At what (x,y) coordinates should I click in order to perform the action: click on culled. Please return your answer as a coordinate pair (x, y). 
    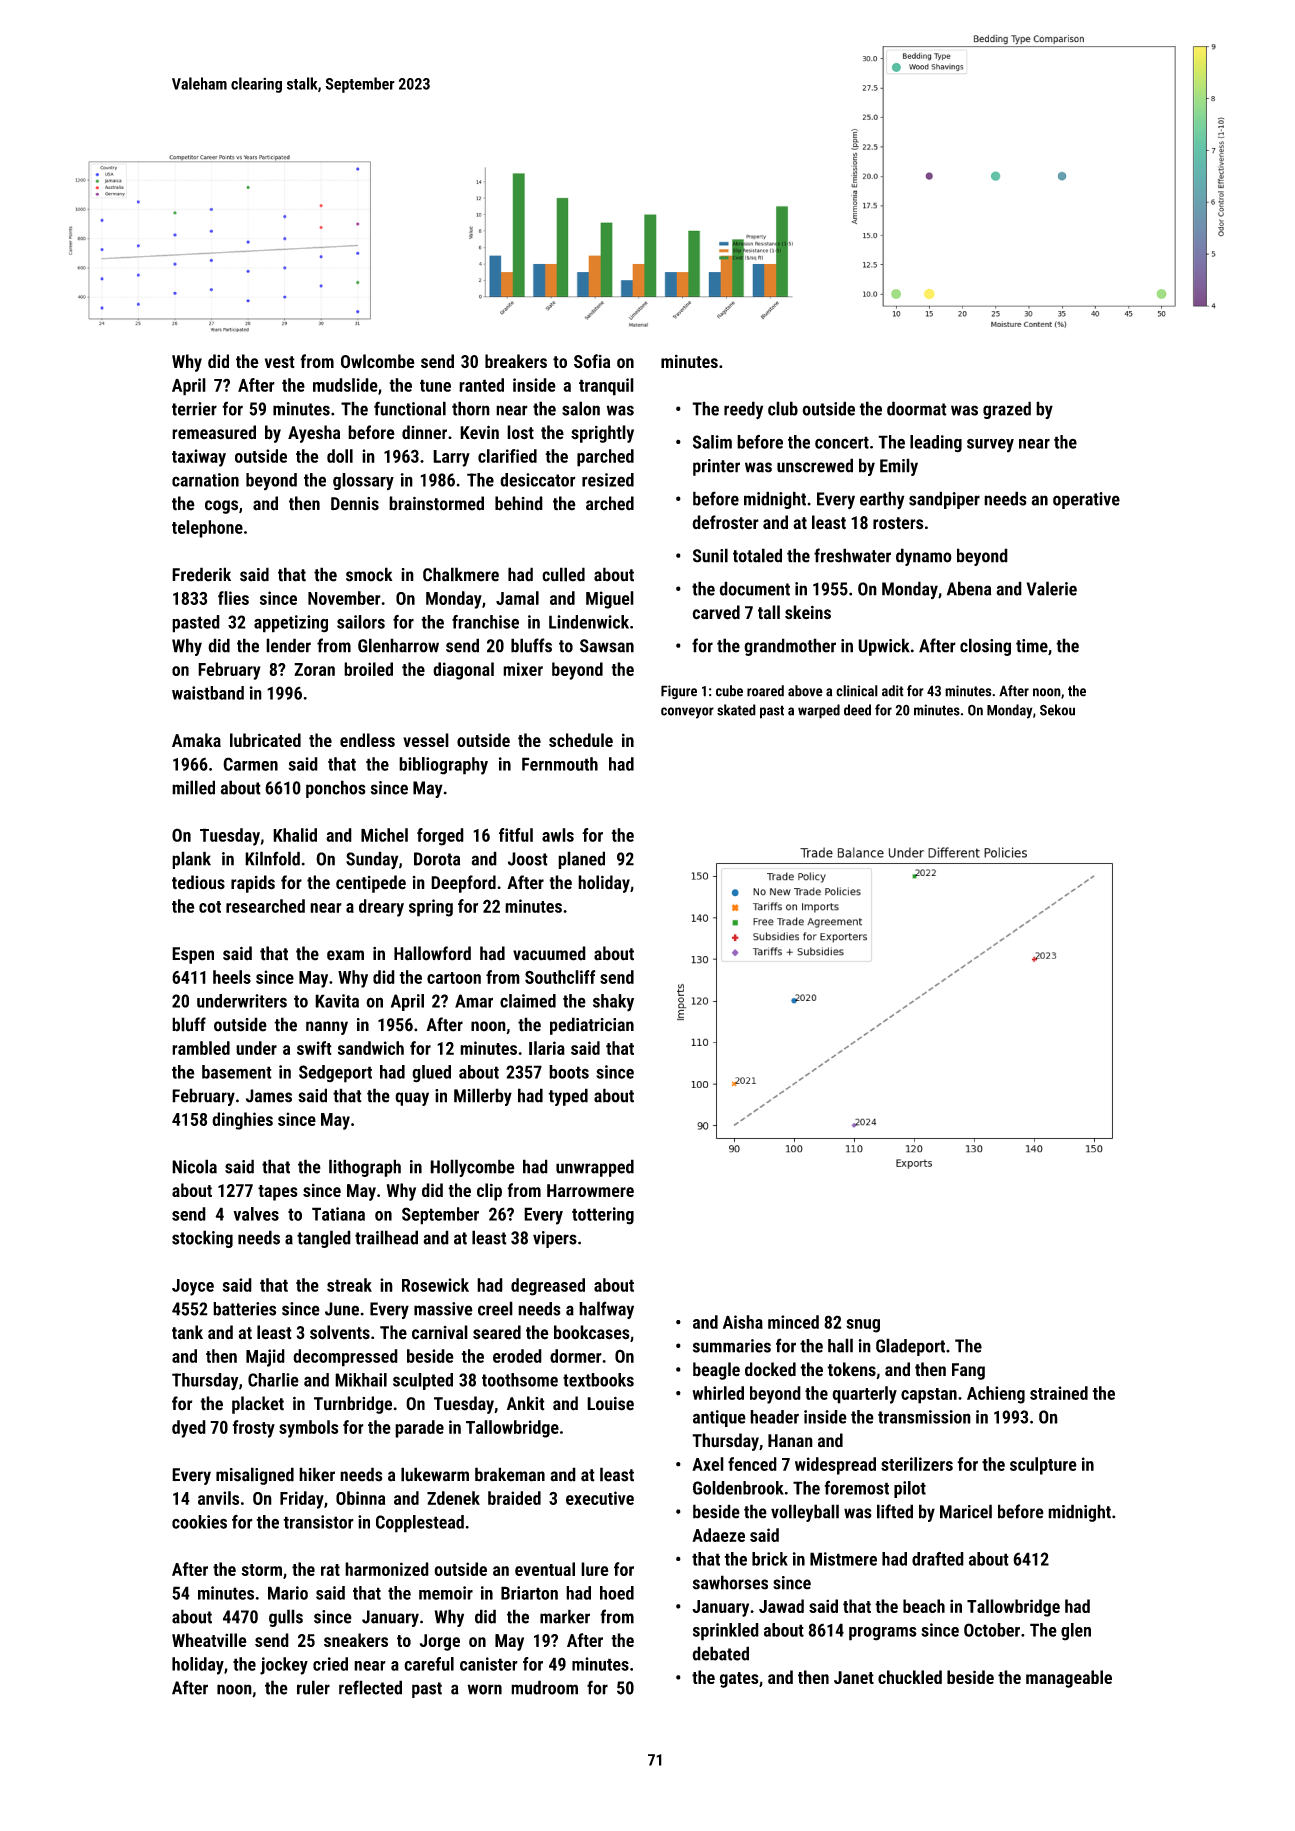
    Looking at the image, I should click on (563, 574).
